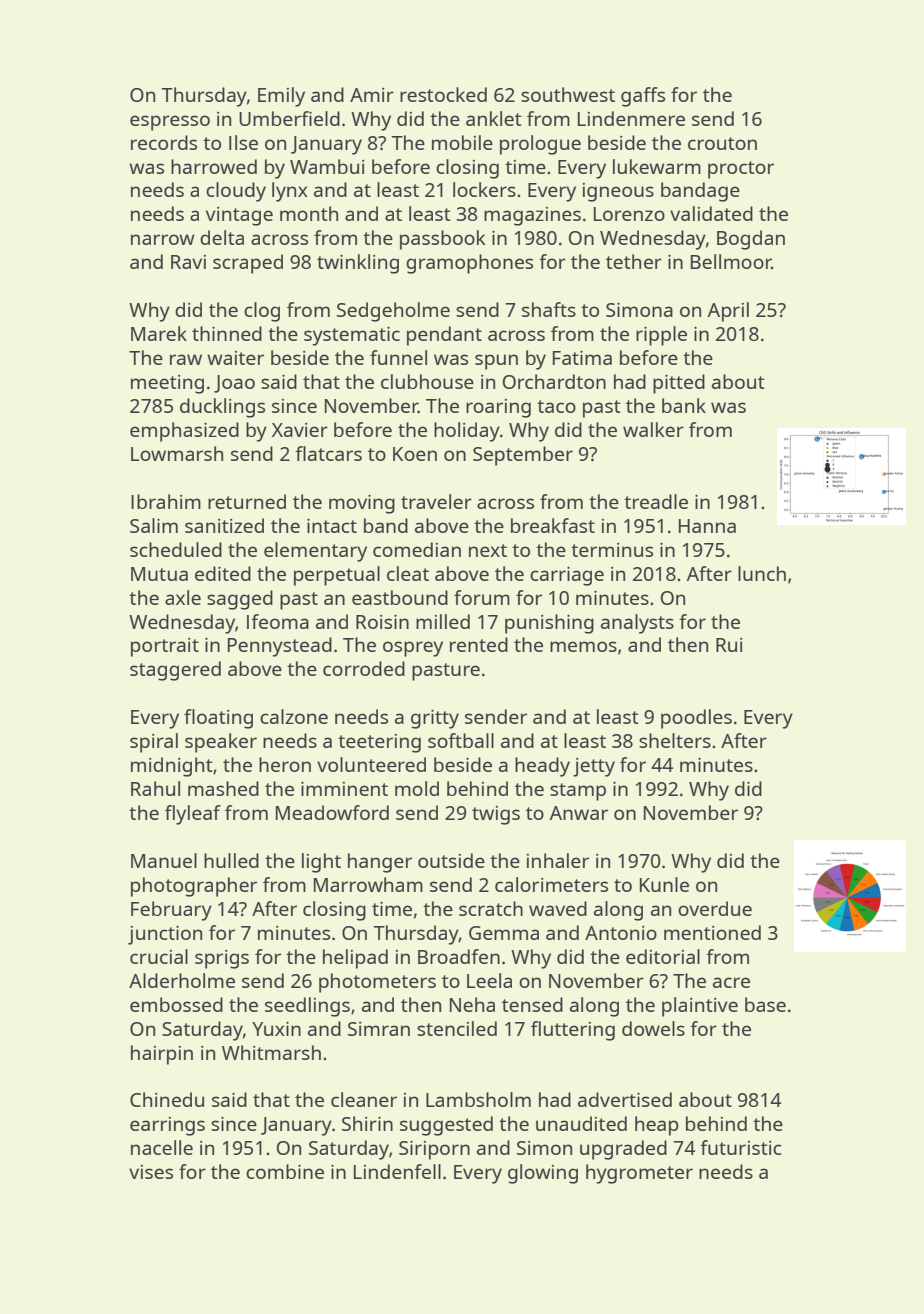  I want to click on gaffs, so click(643, 97).
